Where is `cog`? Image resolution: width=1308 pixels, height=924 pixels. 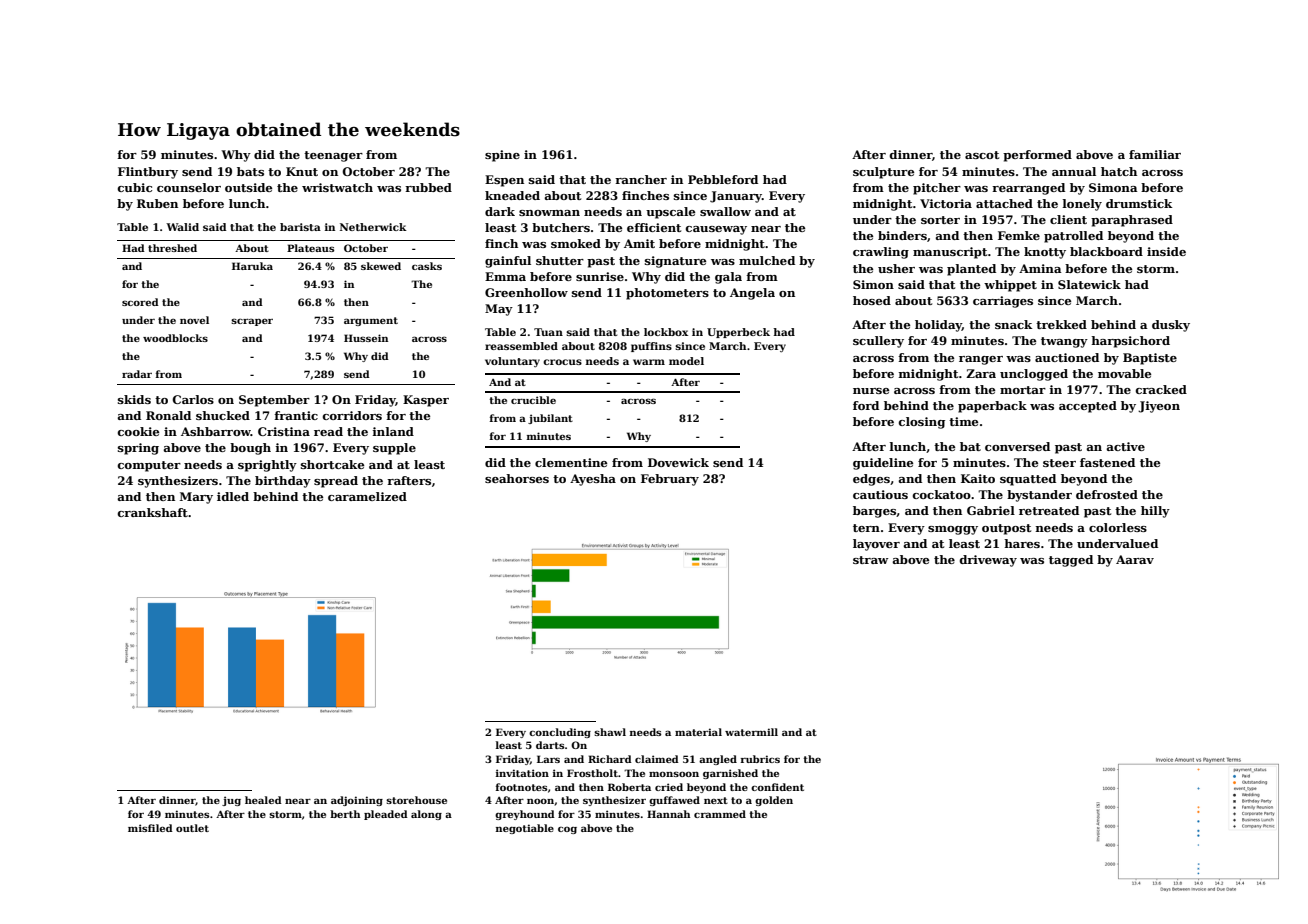 cog is located at coordinates (567, 830).
